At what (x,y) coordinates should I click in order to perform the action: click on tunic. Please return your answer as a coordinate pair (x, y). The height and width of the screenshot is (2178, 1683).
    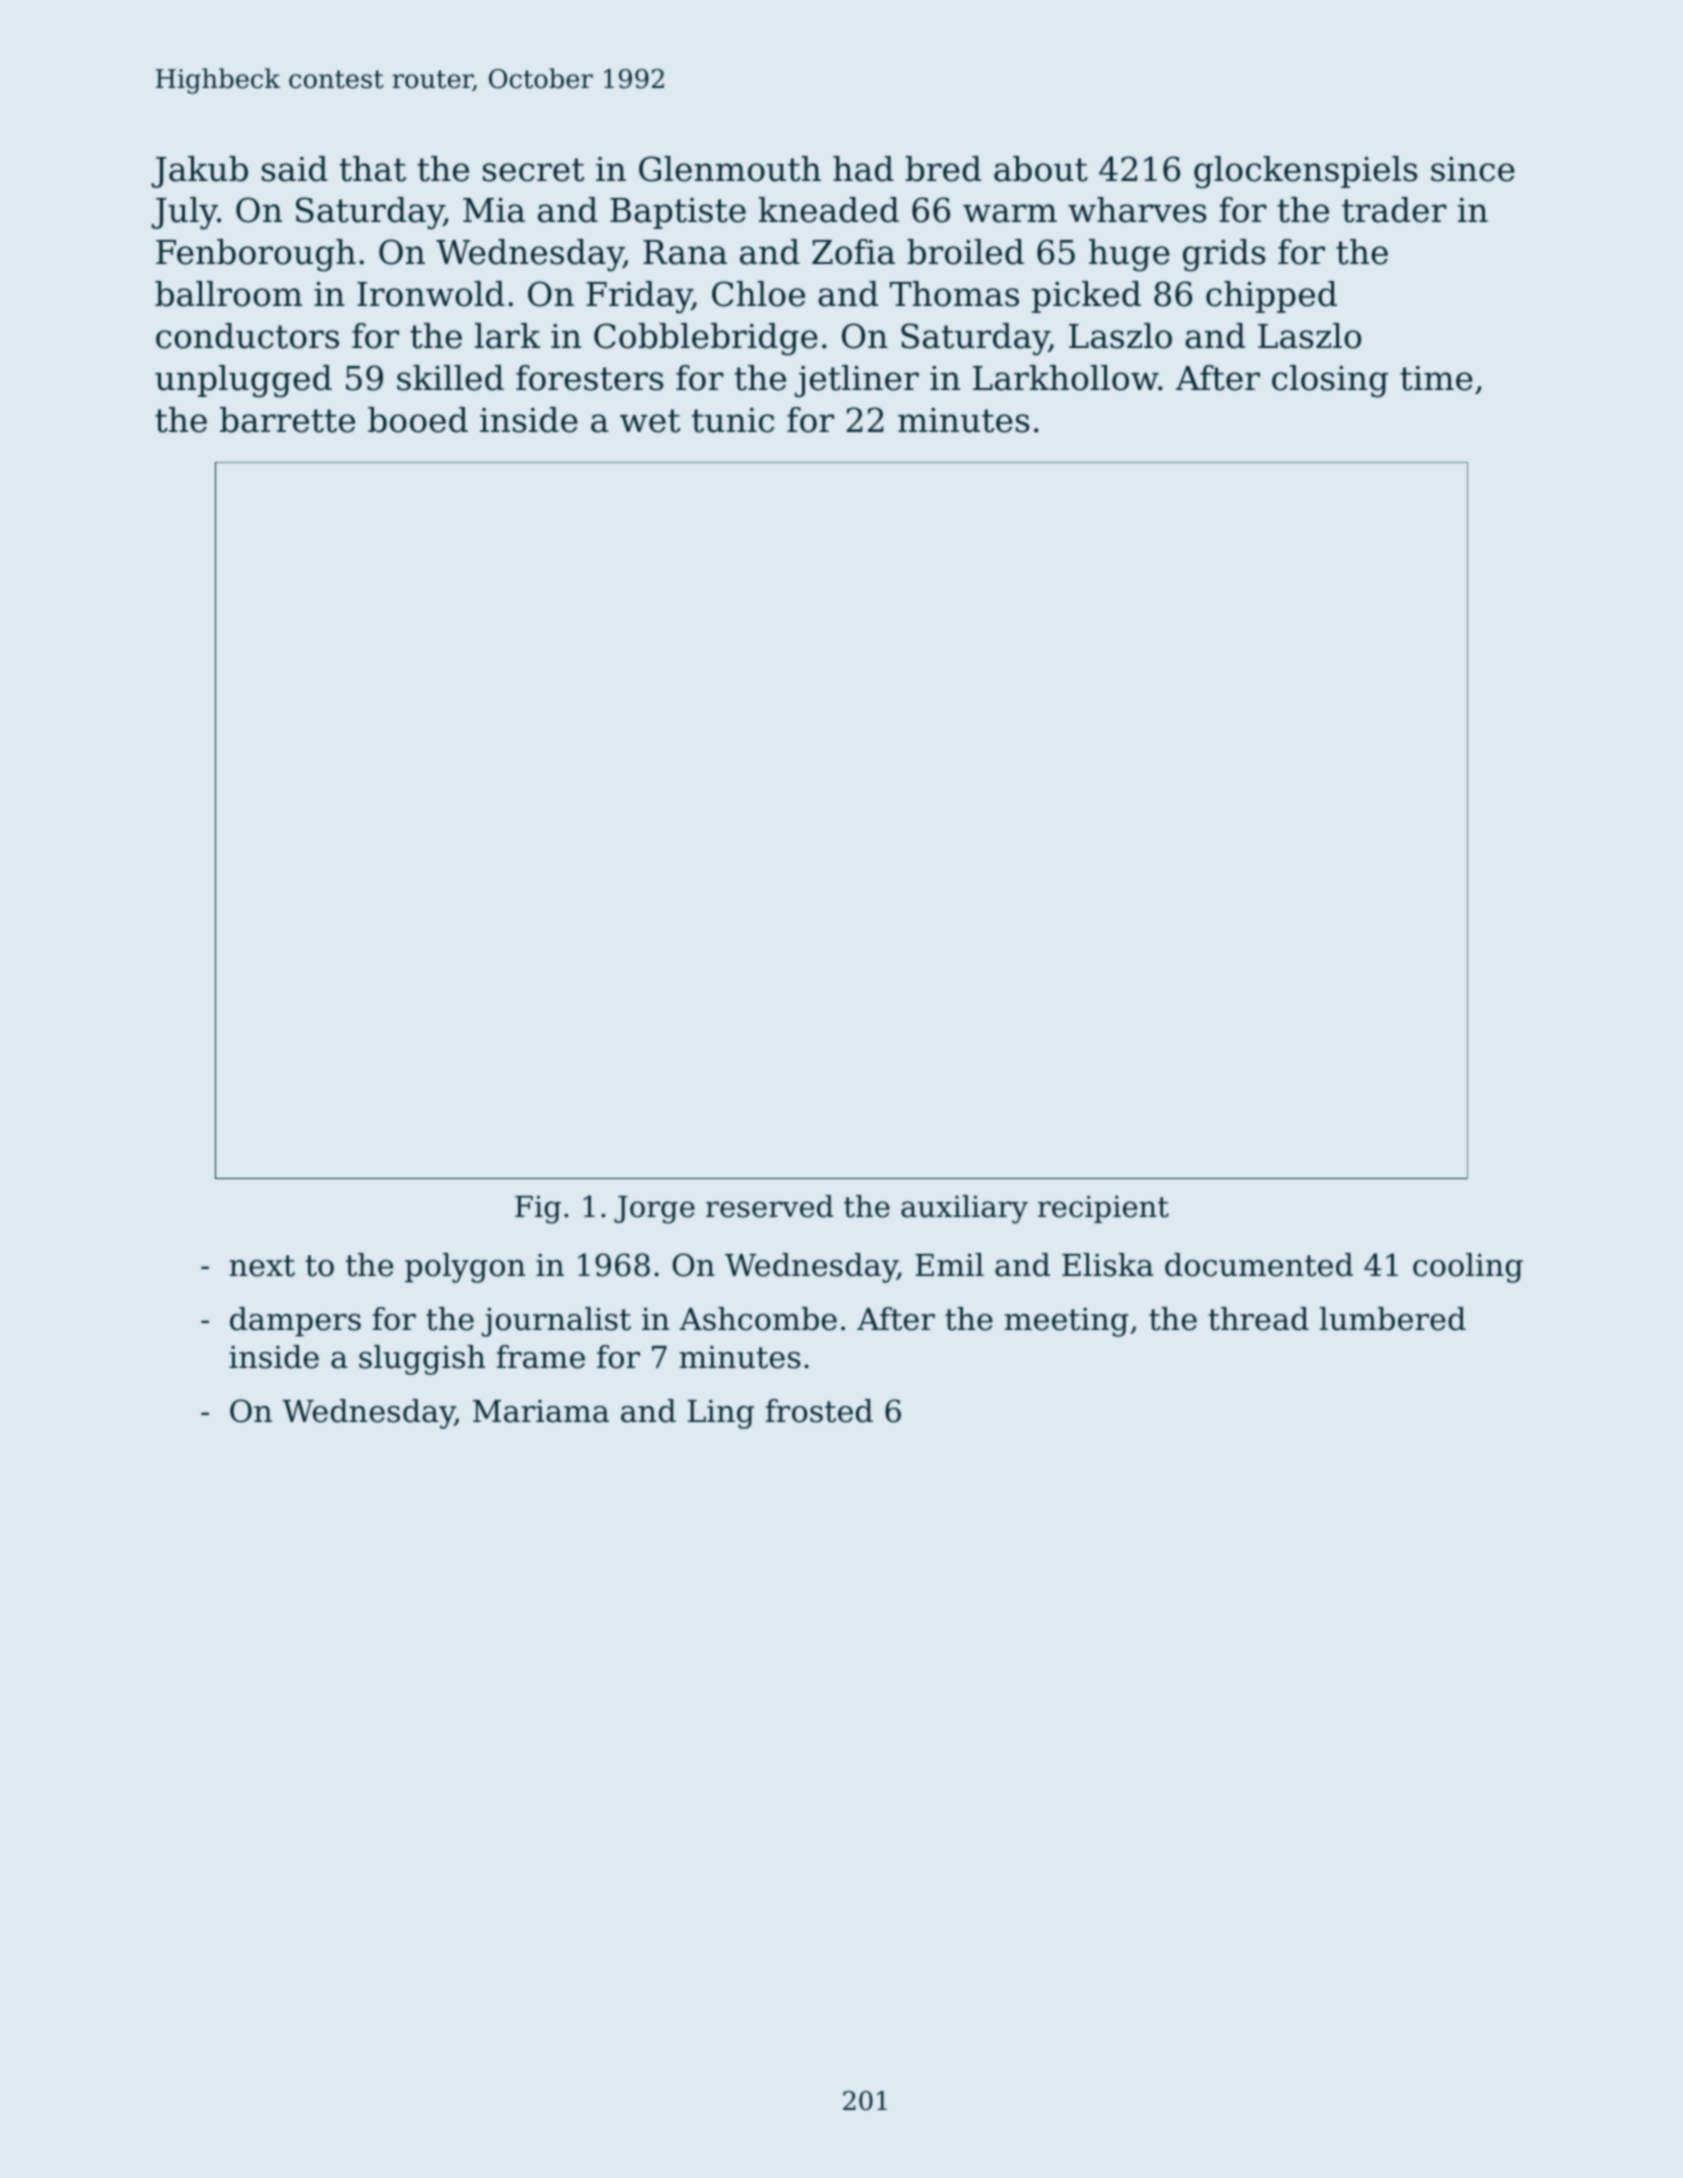
    Looking at the image, I should click on (733, 420).
